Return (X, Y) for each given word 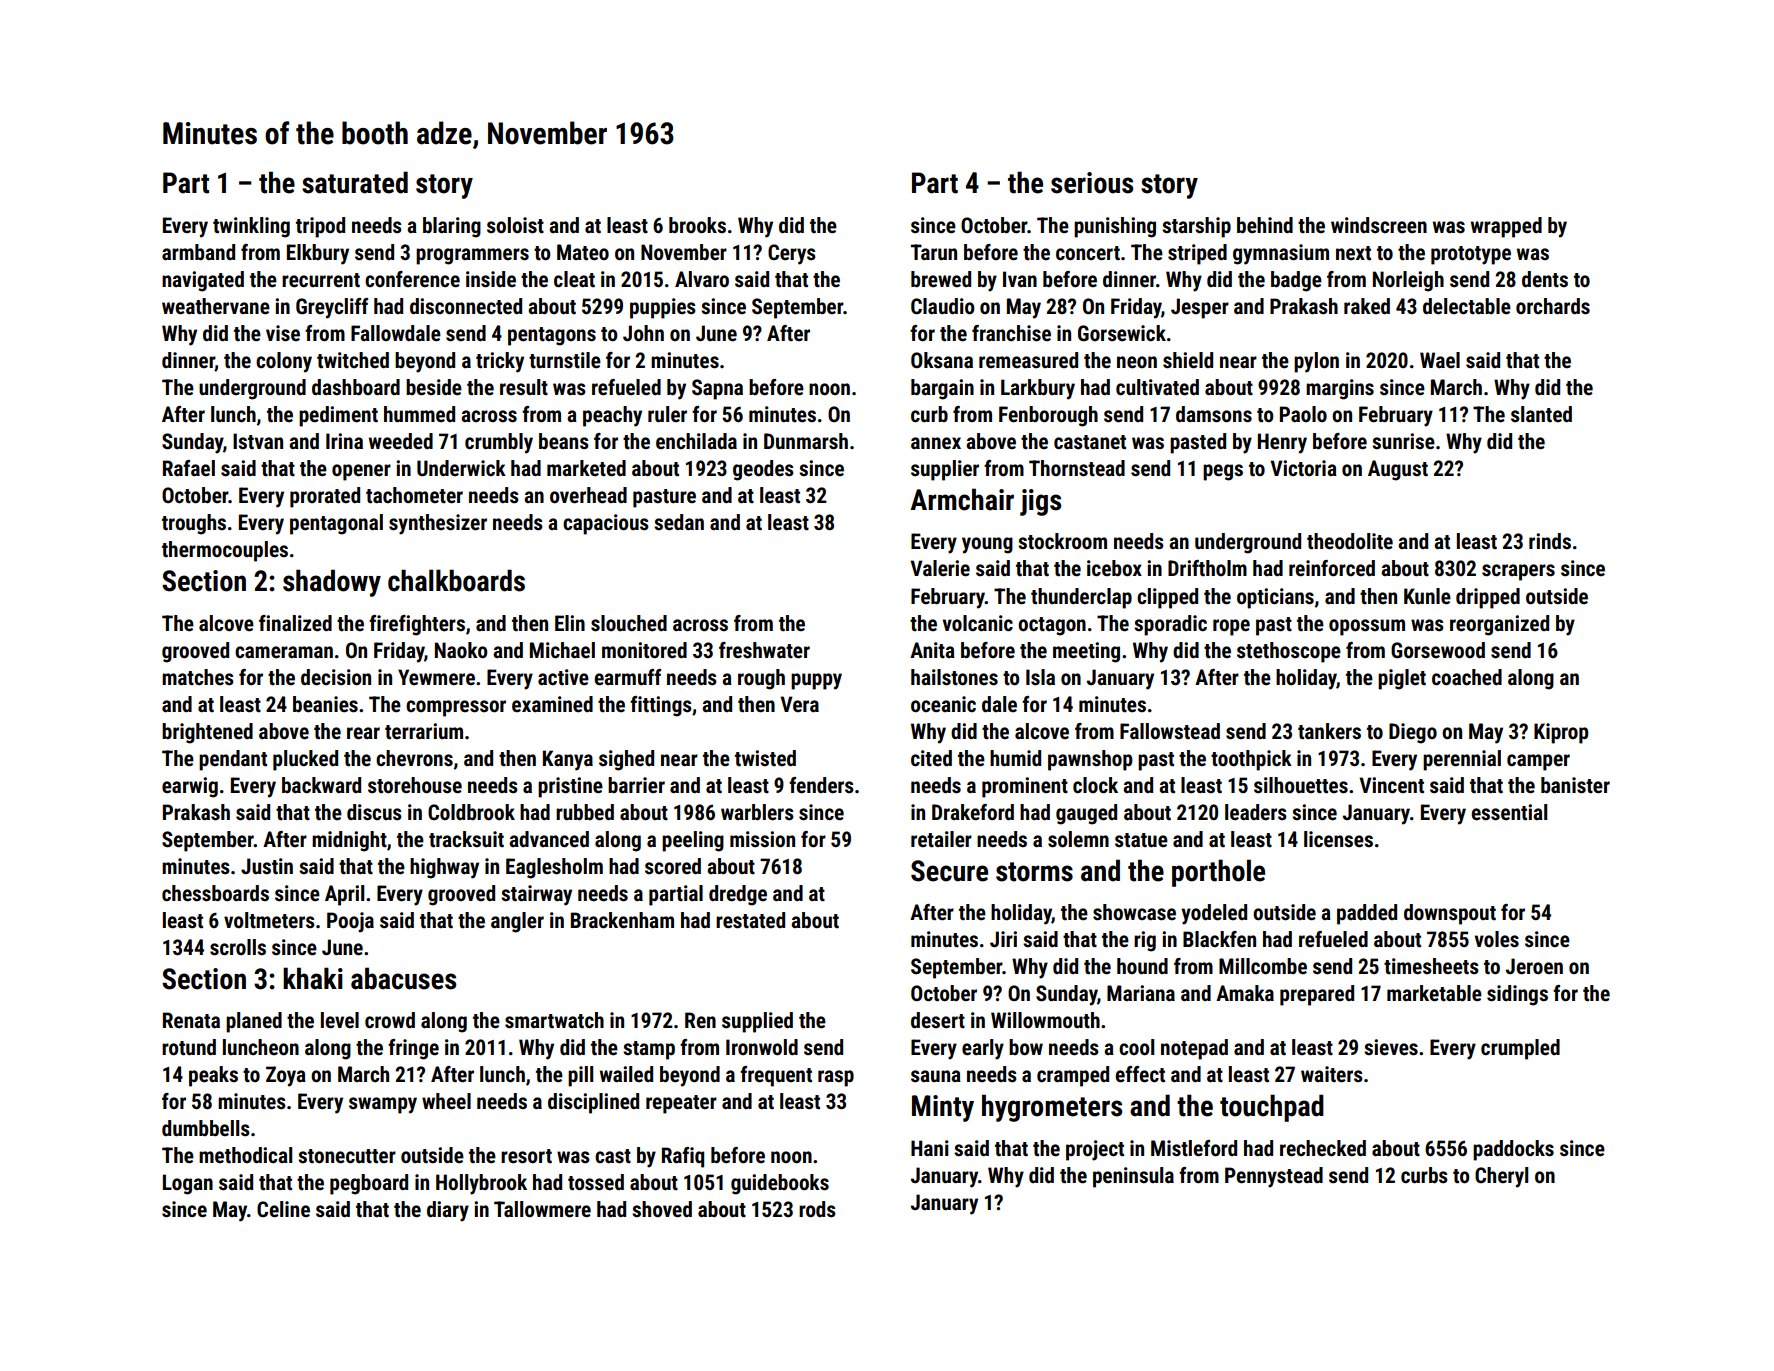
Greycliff (332, 308)
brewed (941, 279)
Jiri (1003, 939)
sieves (1391, 1047)
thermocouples (225, 551)
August (1398, 470)
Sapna (717, 389)
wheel (446, 1101)
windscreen (1379, 225)
